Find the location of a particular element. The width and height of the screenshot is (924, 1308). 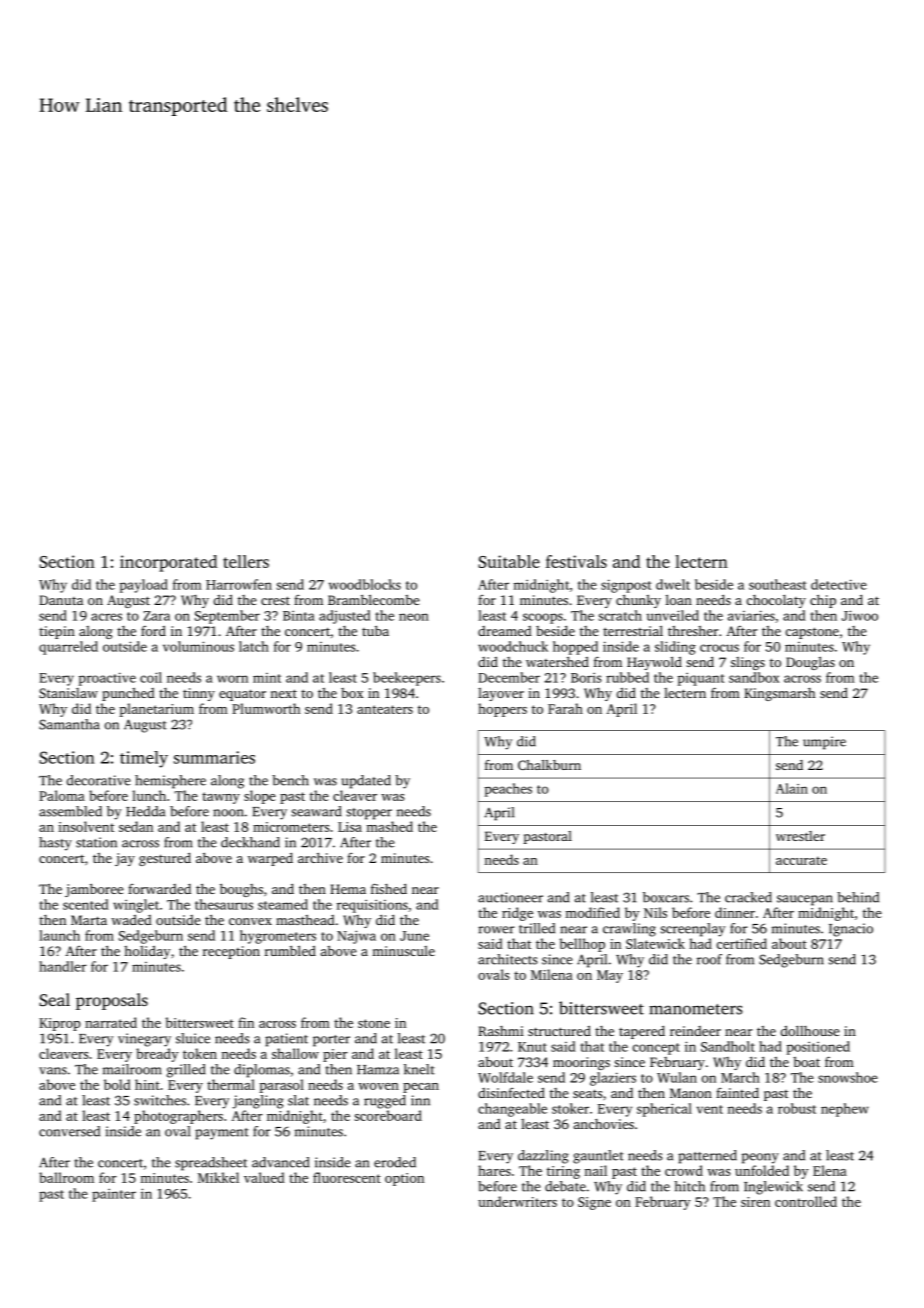

wrestler is located at coordinates (800, 836).
